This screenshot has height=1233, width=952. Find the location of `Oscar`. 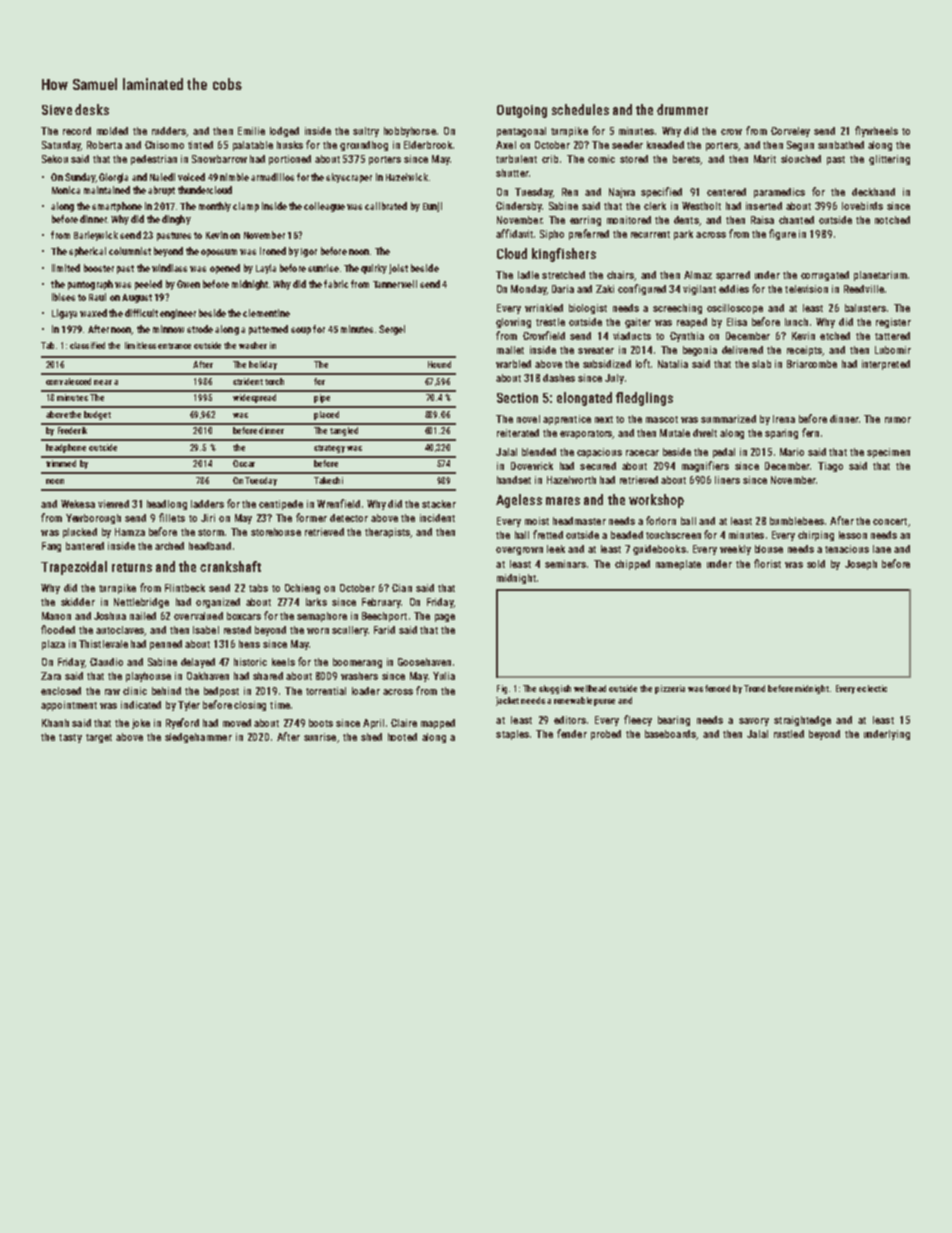

Oscar is located at coordinates (244, 463).
